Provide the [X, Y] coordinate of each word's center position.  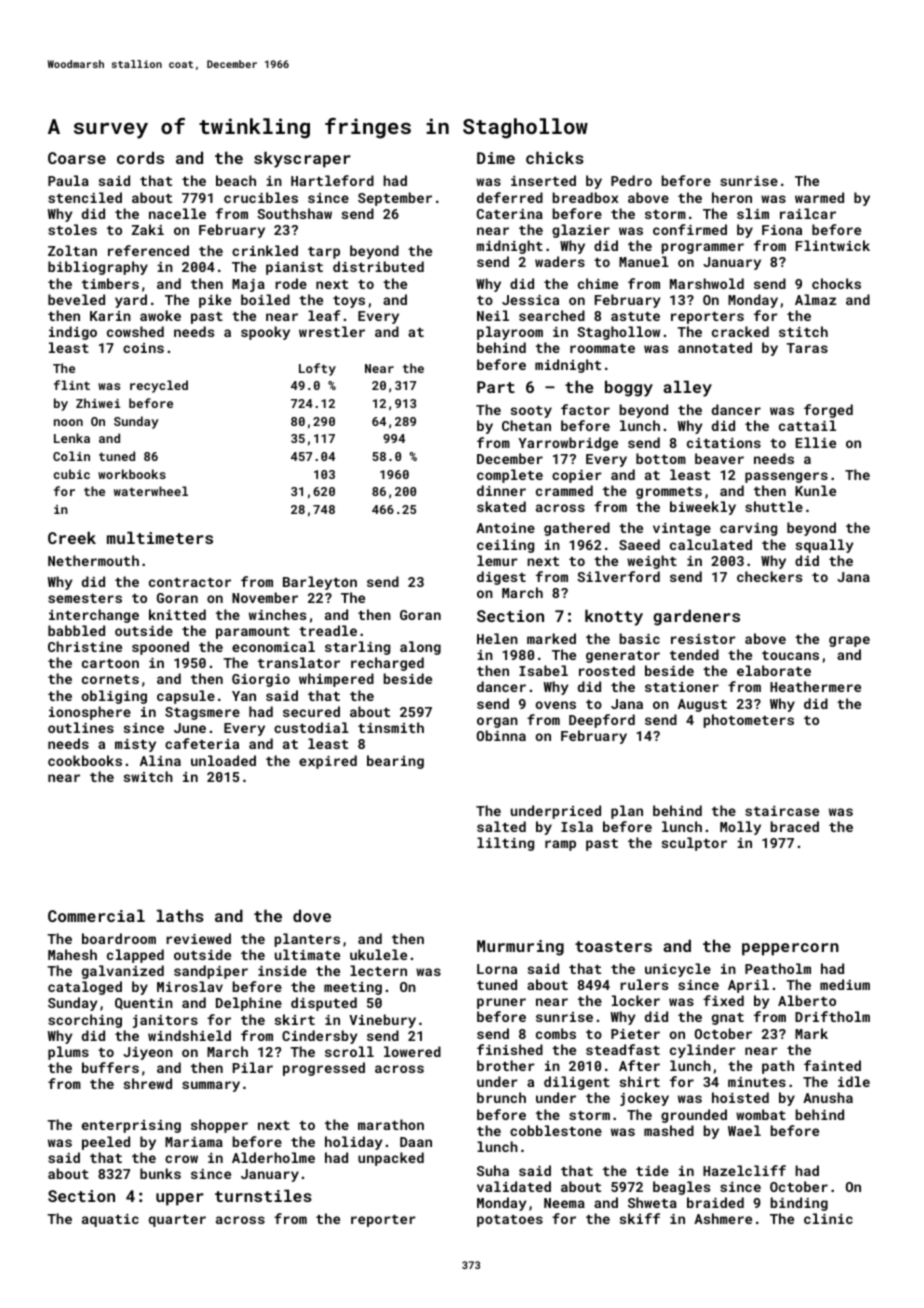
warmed [819, 197]
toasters [613, 946]
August [702, 705]
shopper [219, 1126]
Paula [68, 180]
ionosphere [90, 713]
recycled [159, 386]
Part [496, 387]
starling [357, 648]
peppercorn [790, 949]
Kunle [815, 490]
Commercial [96, 915]
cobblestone [556, 1130]
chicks [555, 157]
